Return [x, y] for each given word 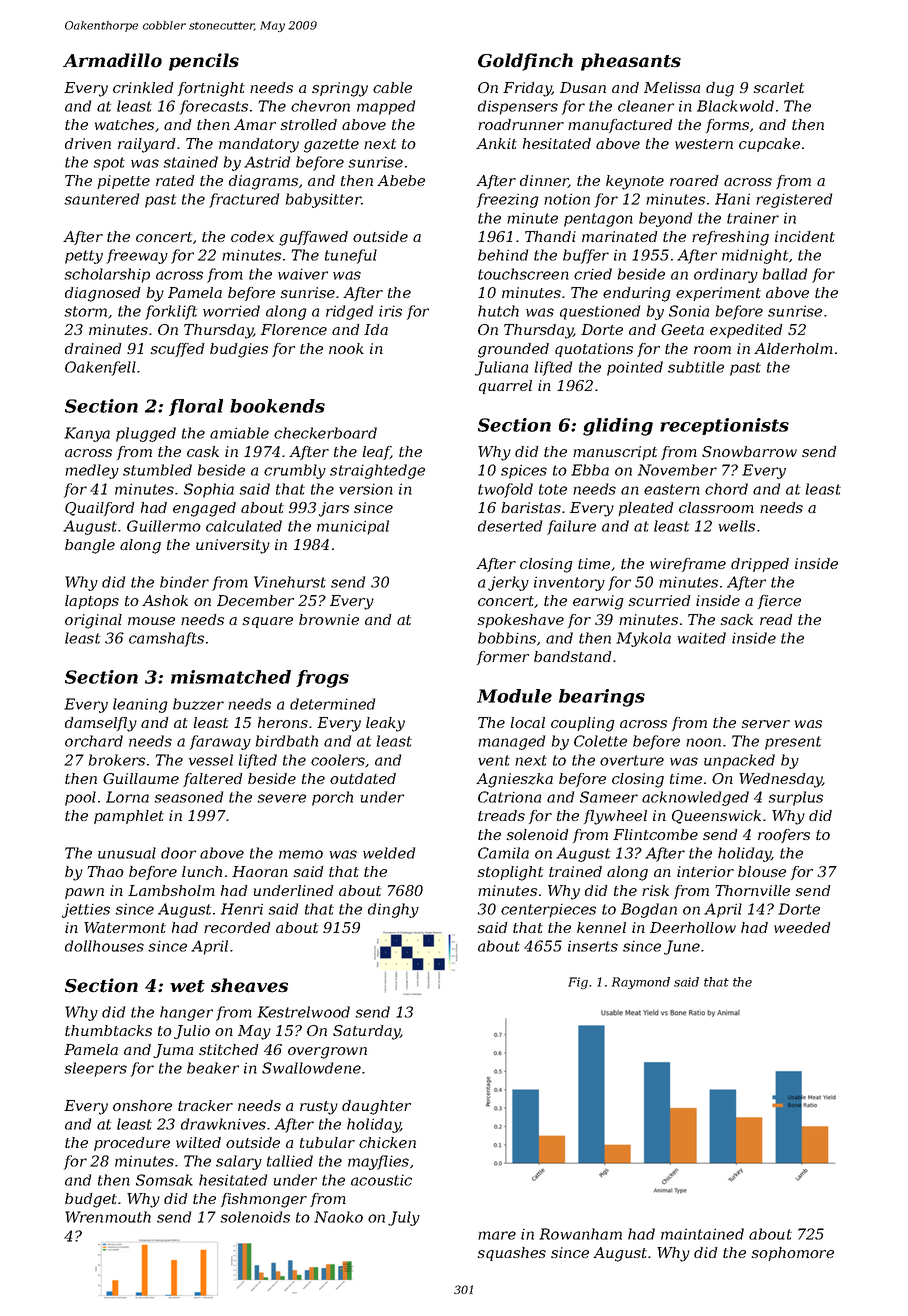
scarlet [779, 87]
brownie [329, 619]
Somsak [164, 1180]
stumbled [157, 470]
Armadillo [112, 60]
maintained [702, 1234]
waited [702, 638]
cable [392, 87]
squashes [512, 1254]
